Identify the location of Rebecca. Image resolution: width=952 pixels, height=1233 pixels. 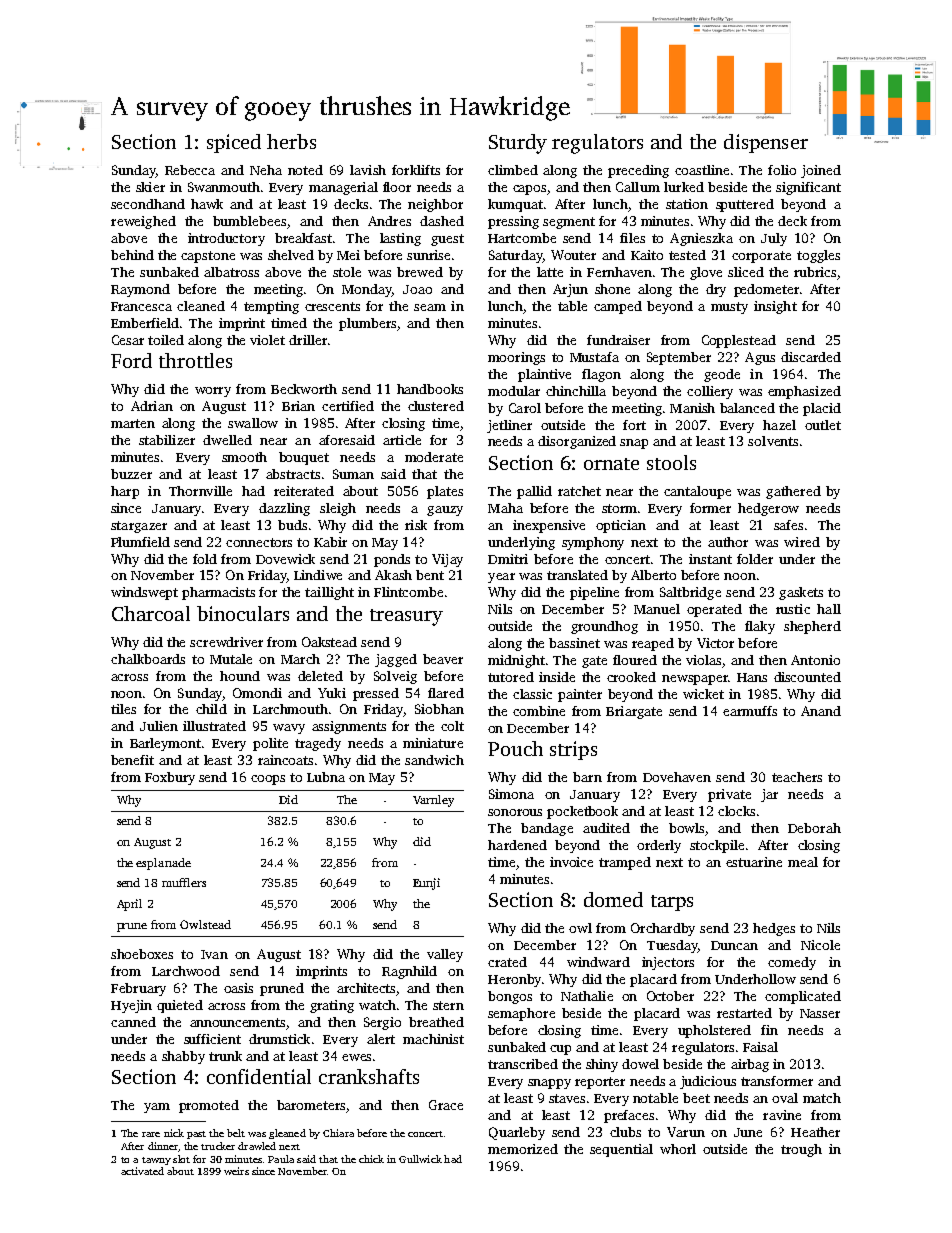
(190, 170).
